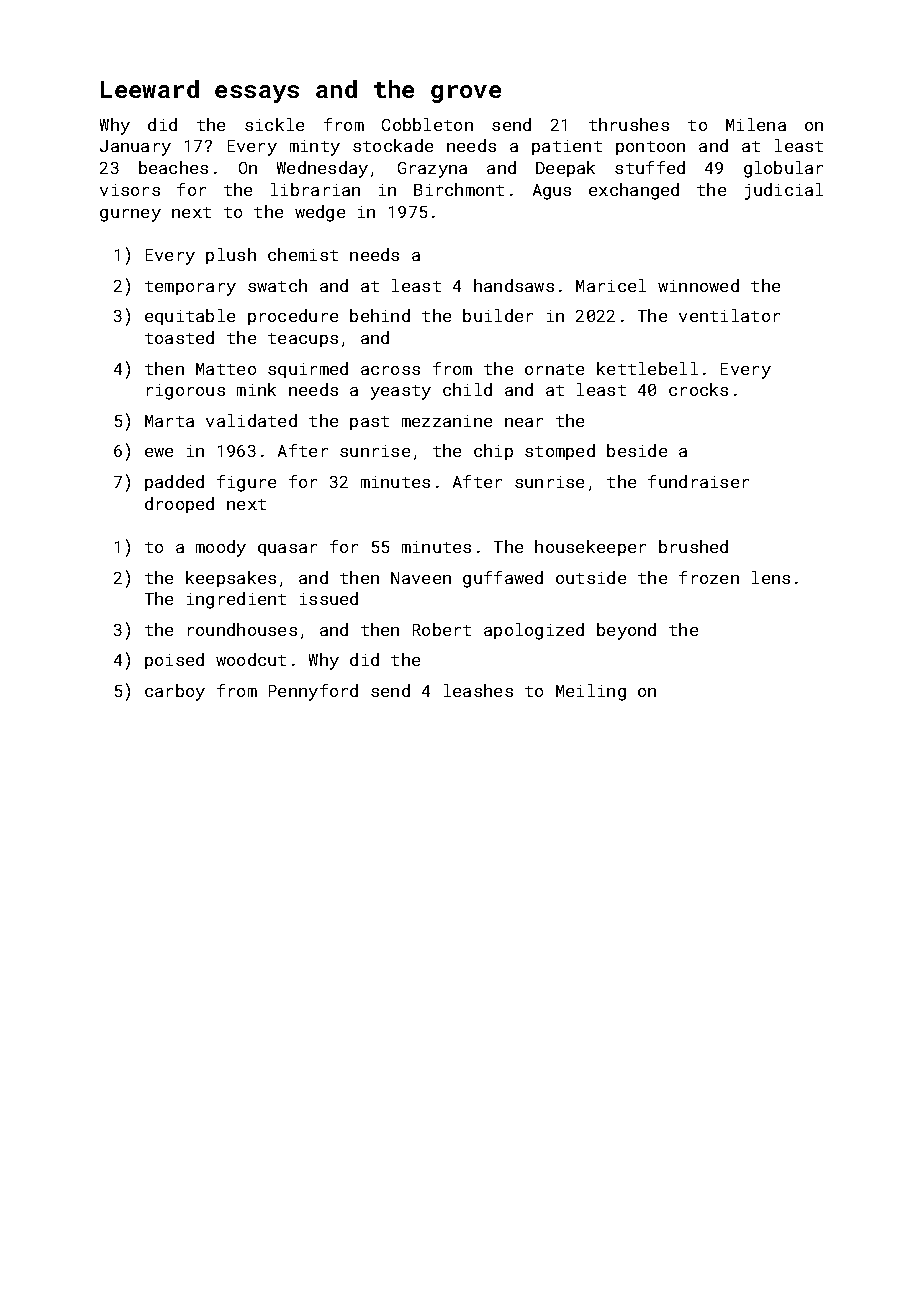  Describe the element at coordinates (173, 167) in the image. I see `beaches` at that location.
